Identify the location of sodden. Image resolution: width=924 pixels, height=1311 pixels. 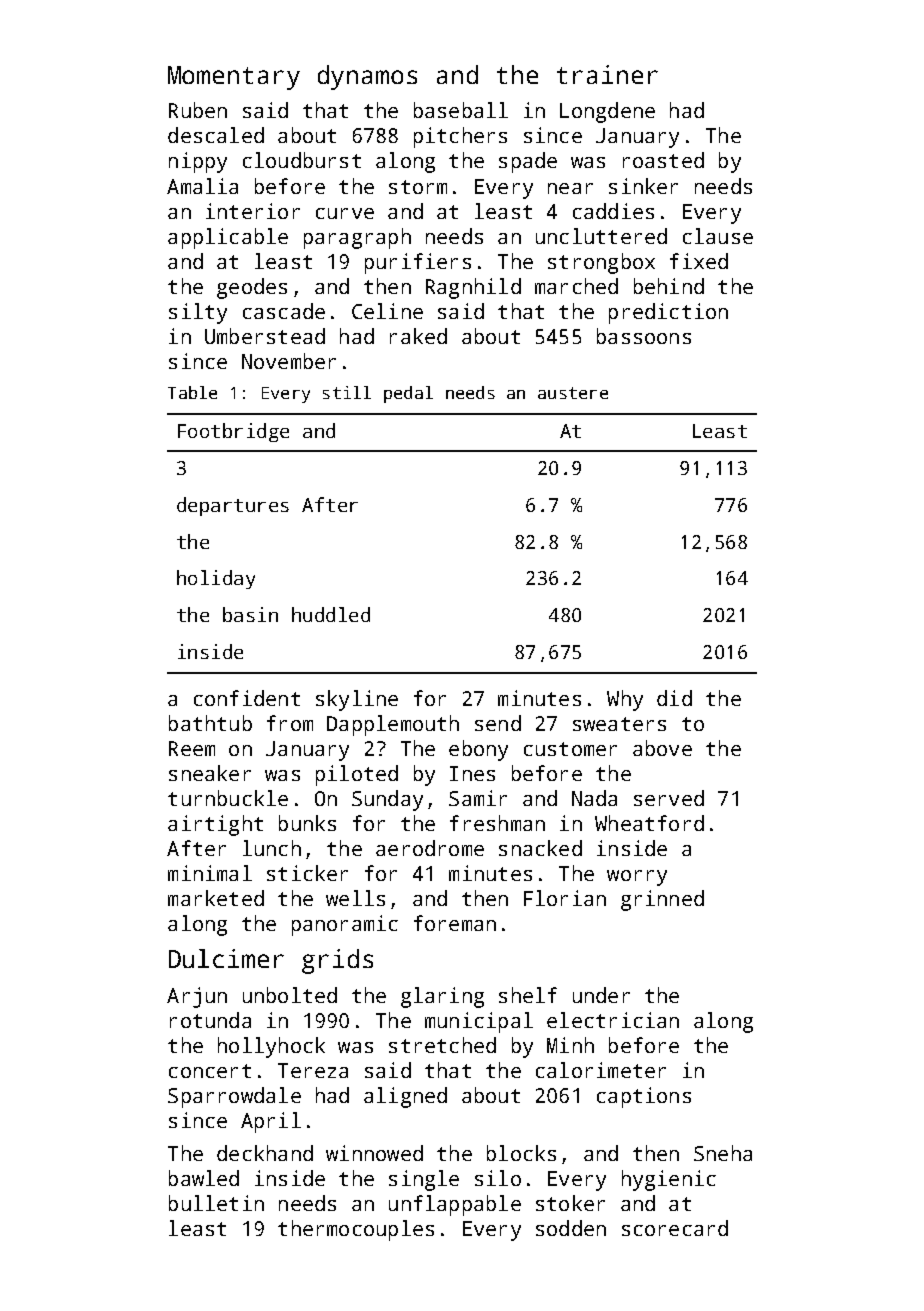
(571, 1228).
